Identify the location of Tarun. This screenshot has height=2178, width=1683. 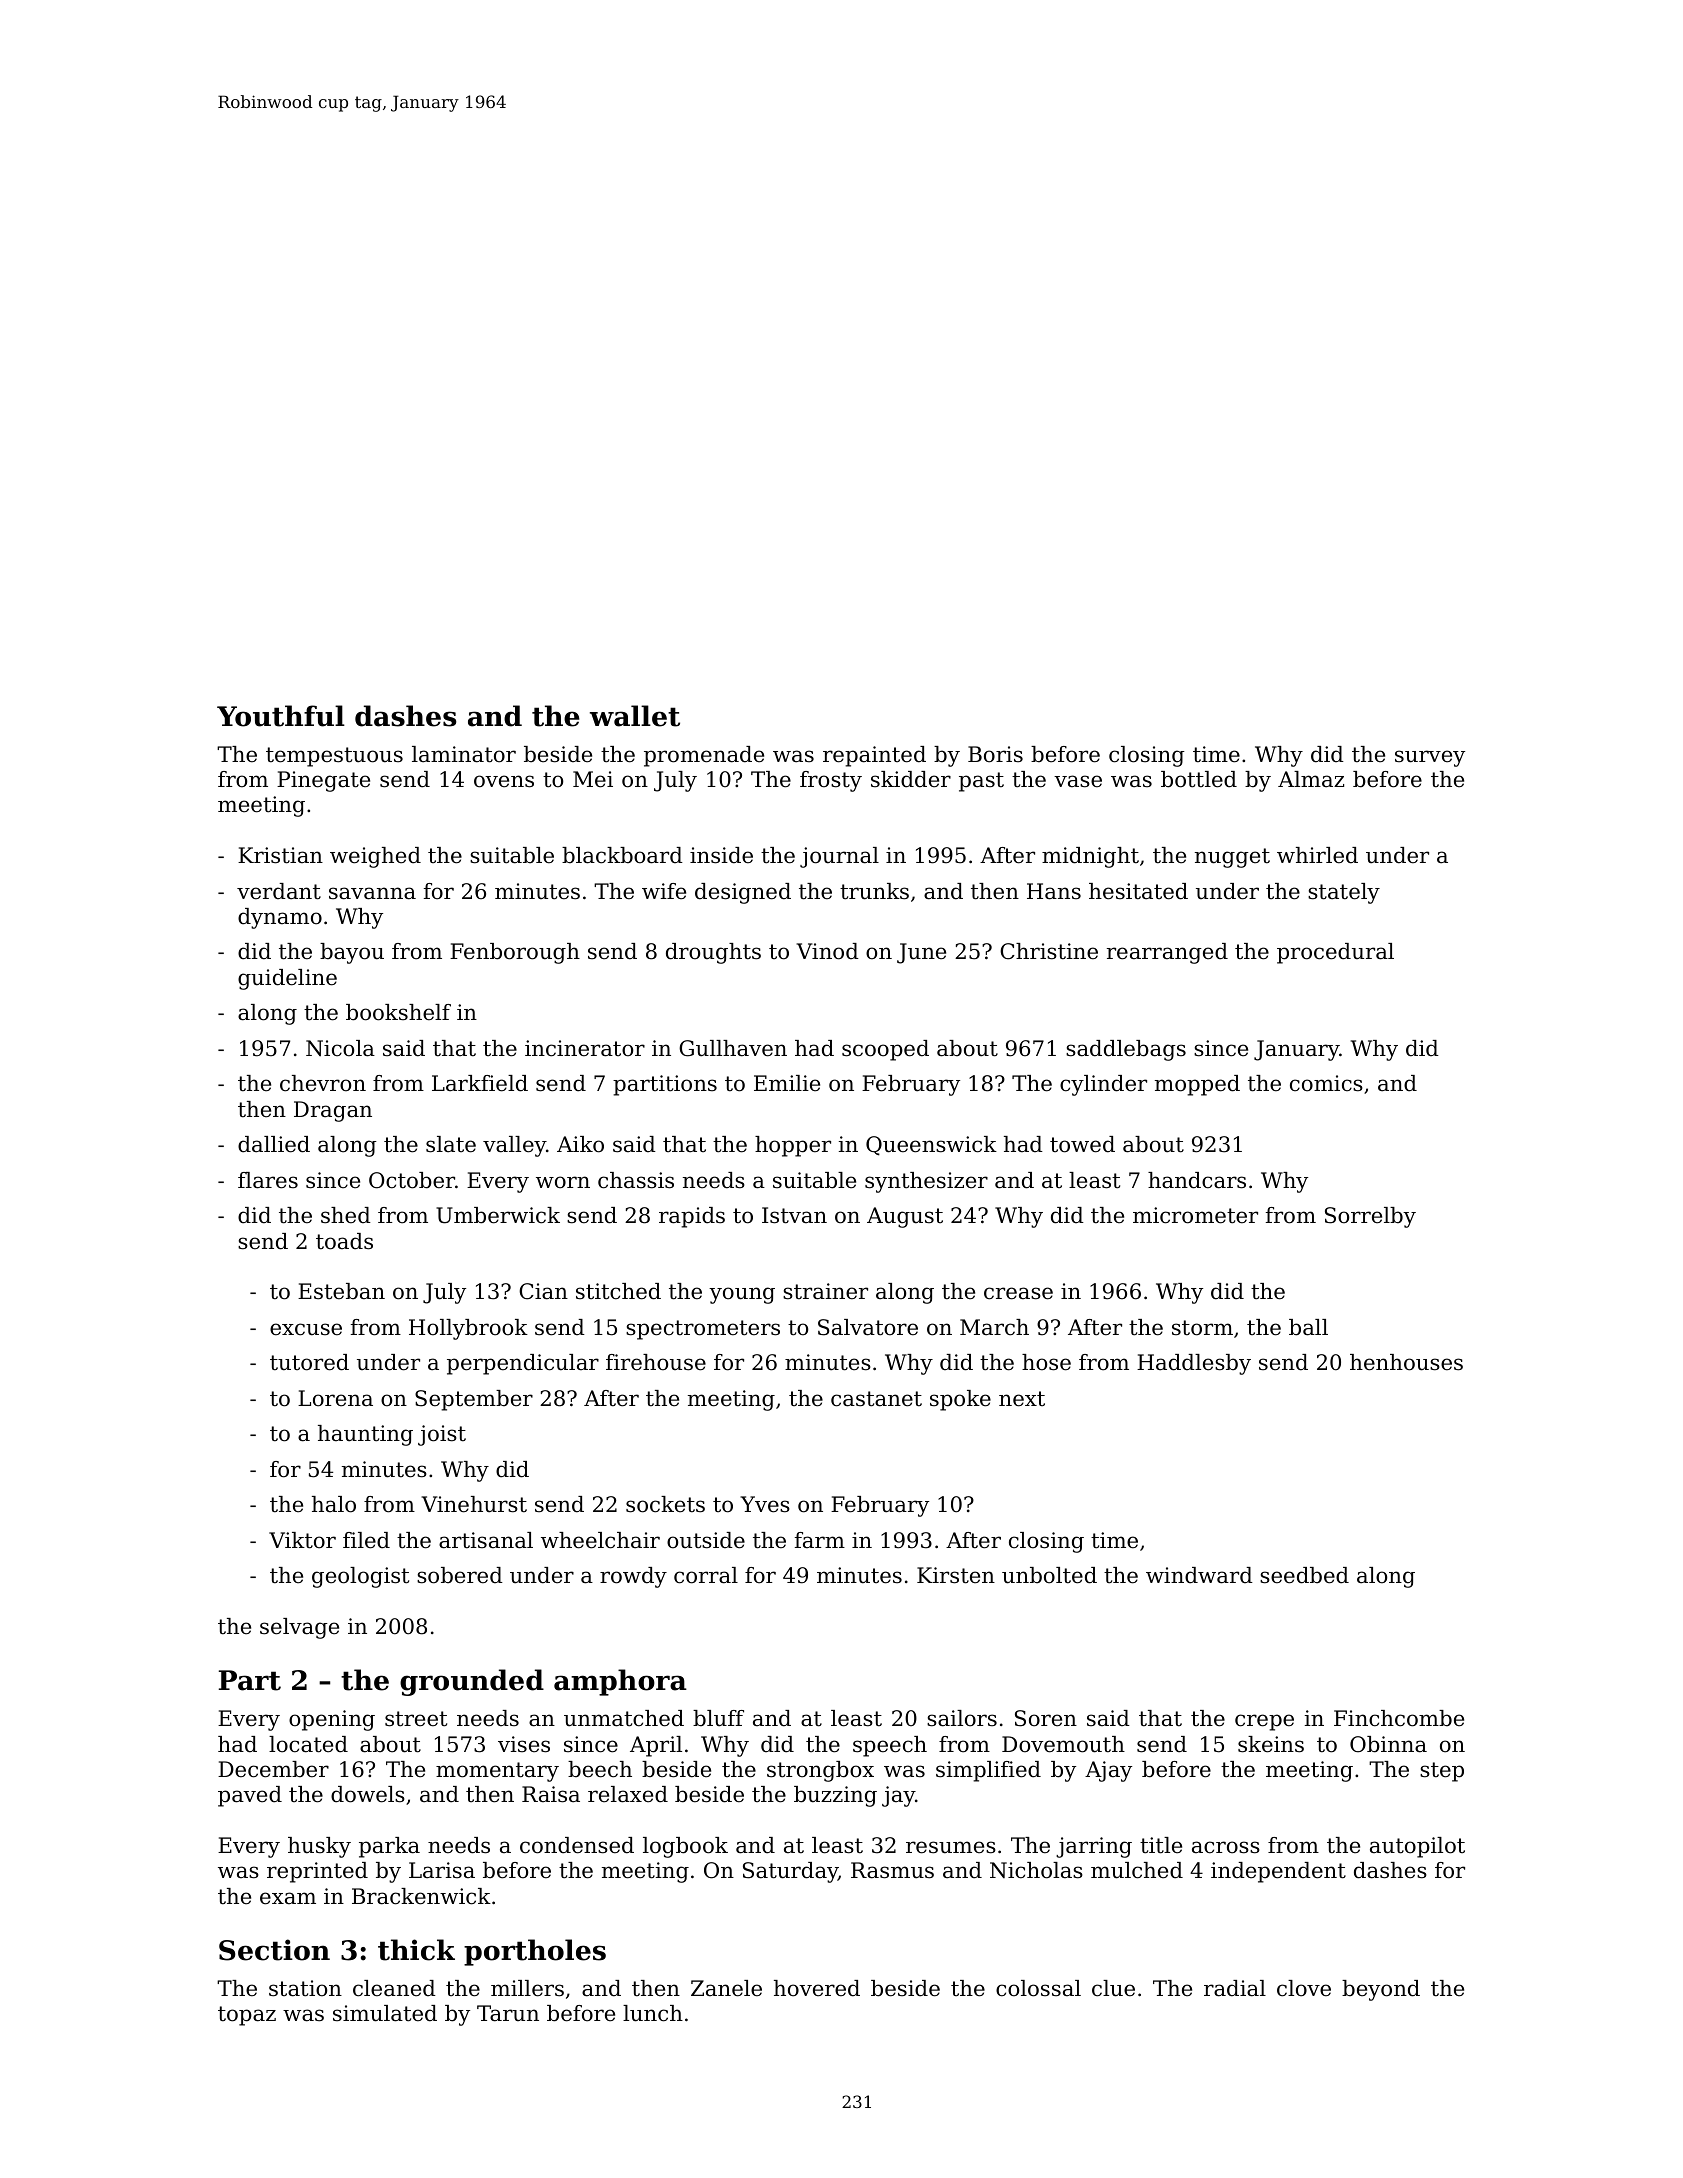
(508, 2013).
